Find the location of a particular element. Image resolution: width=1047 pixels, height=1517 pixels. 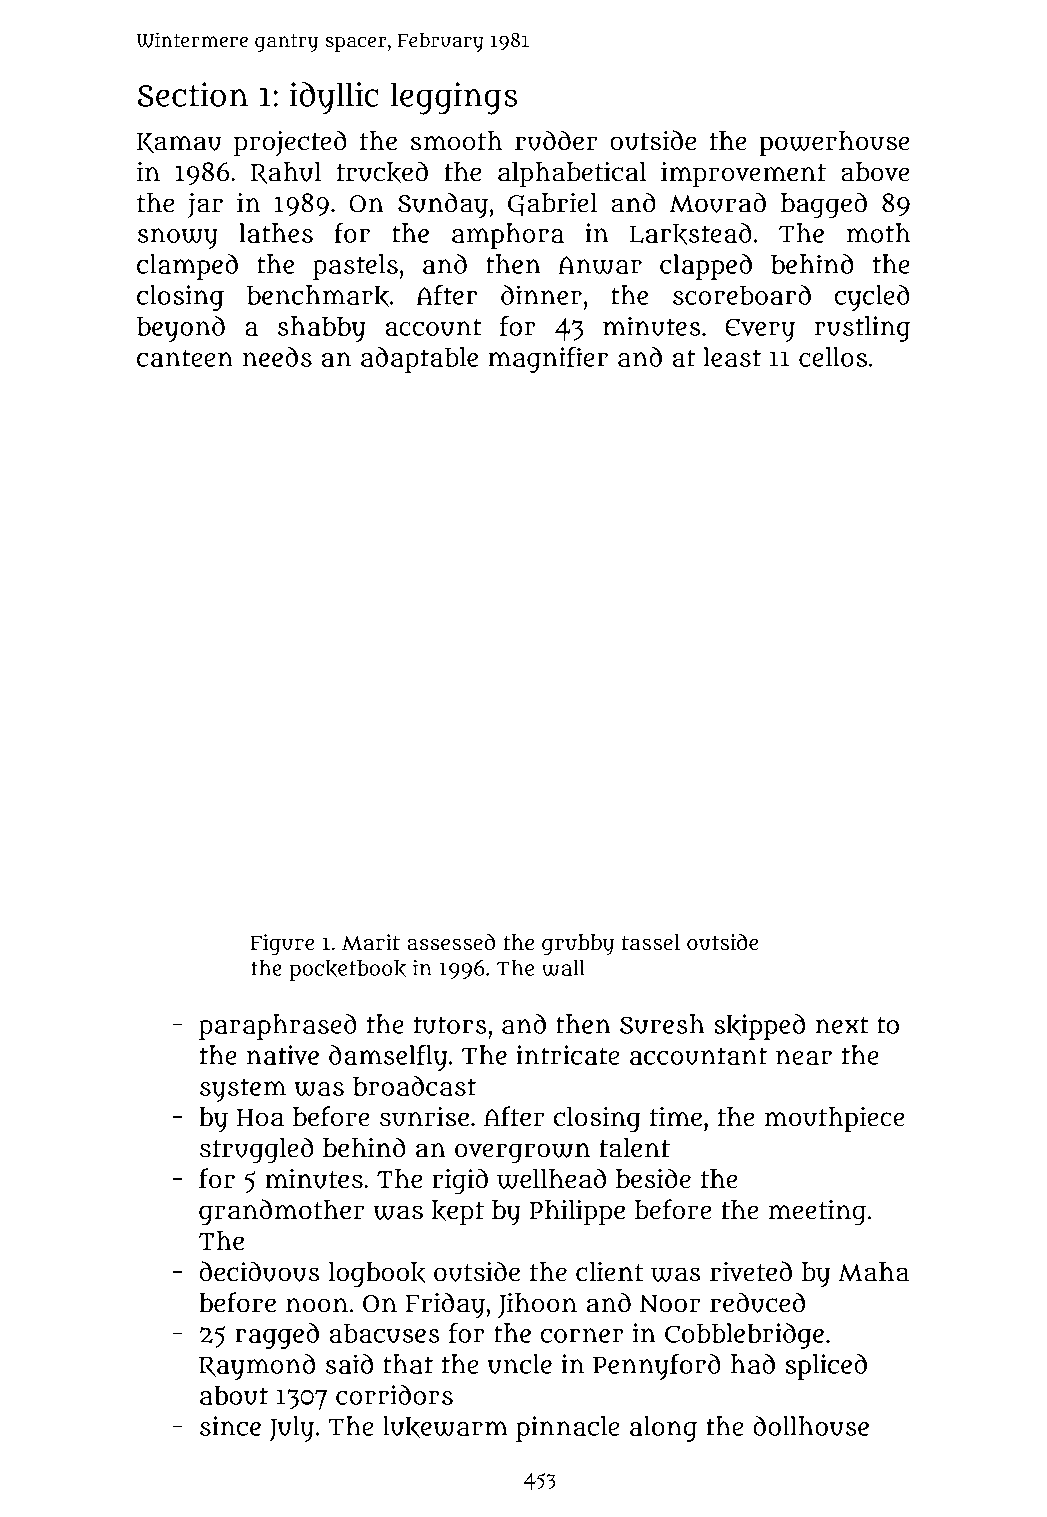

riveted is located at coordinates (751, 1271).
